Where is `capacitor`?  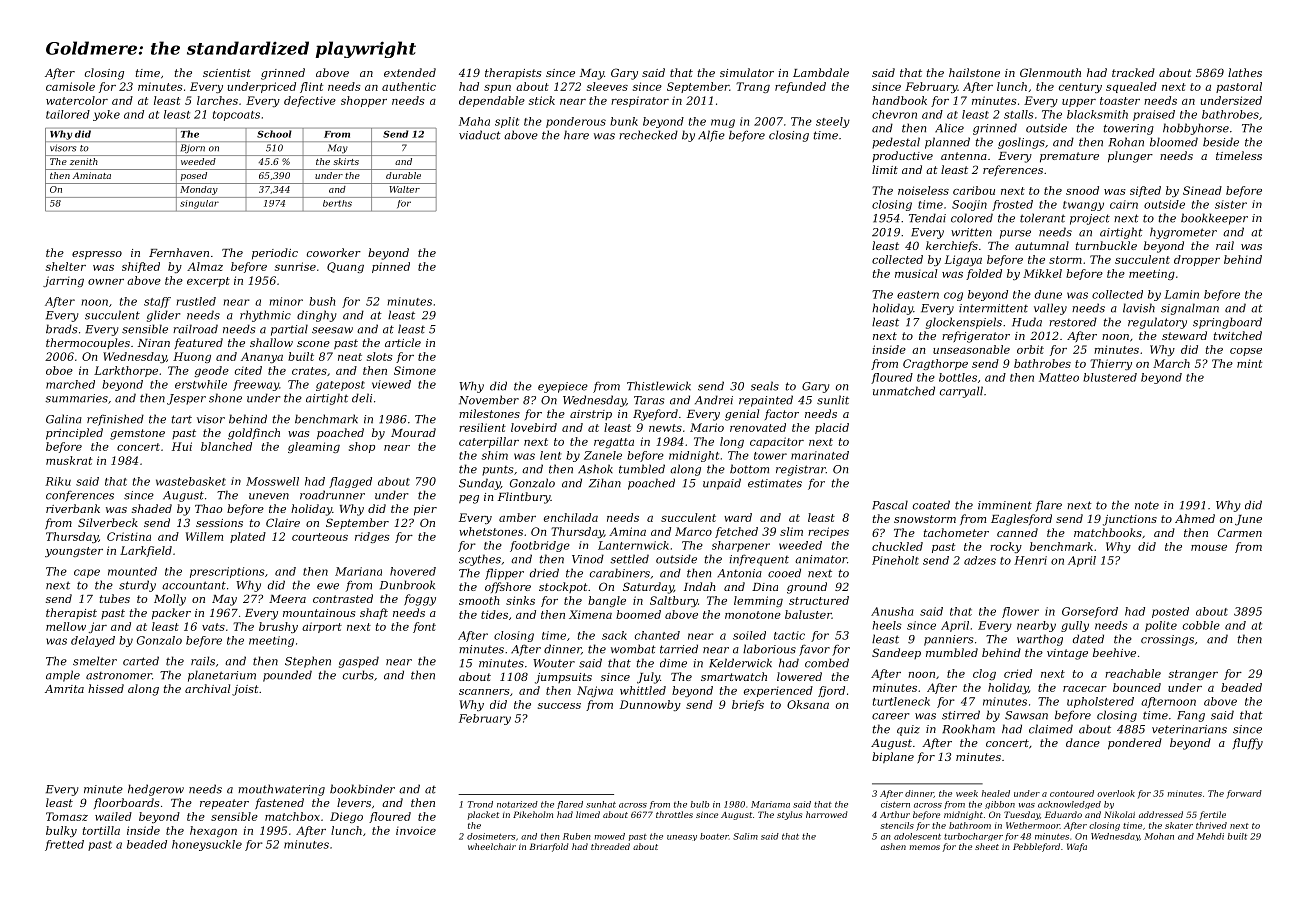
capacitor is located at coordinates (777, 442).
